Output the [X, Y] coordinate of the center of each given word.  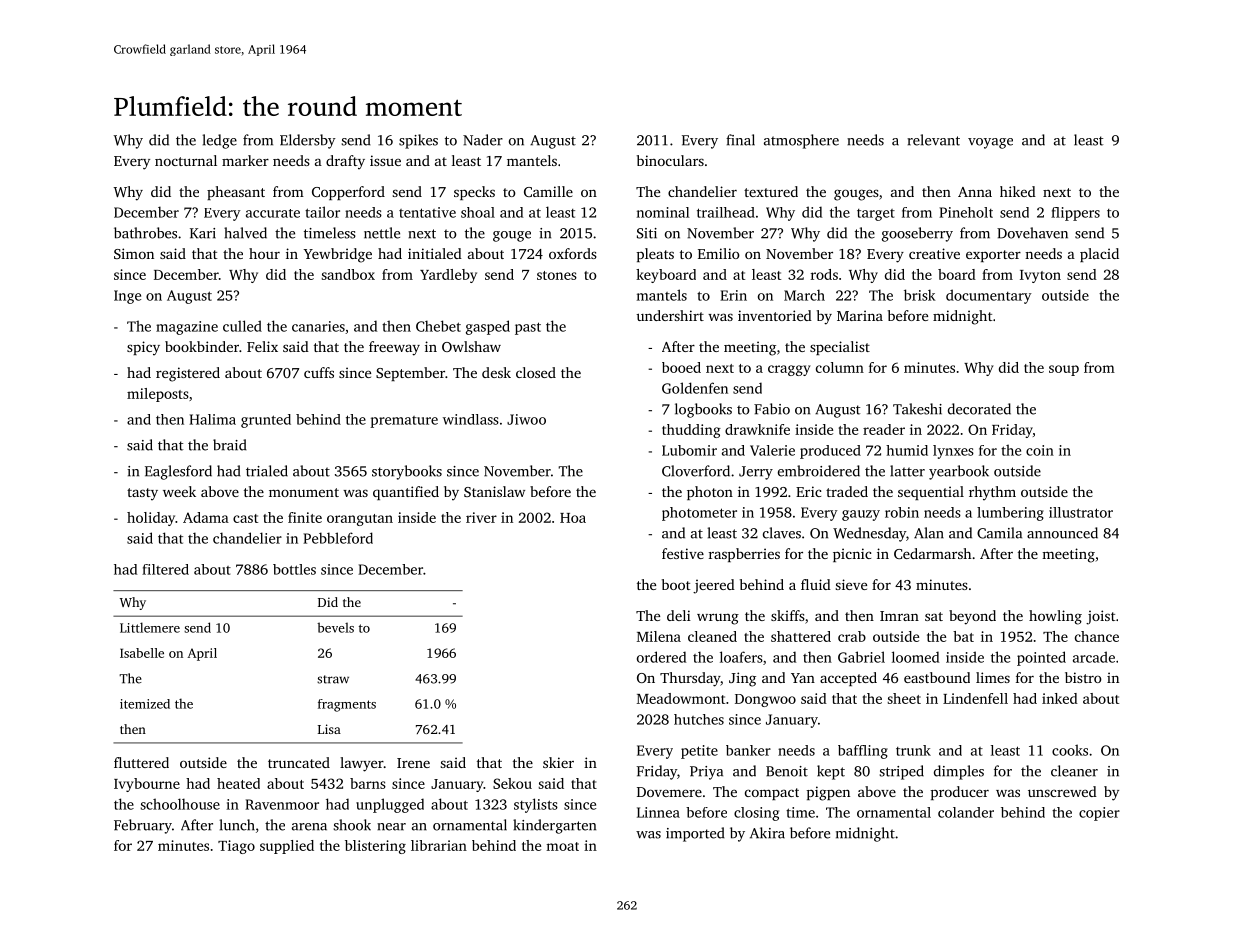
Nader [483, 140]
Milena [659, 636]
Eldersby [308, 141]
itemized [145, 704]
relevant [933, 140]
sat [934, 616]
